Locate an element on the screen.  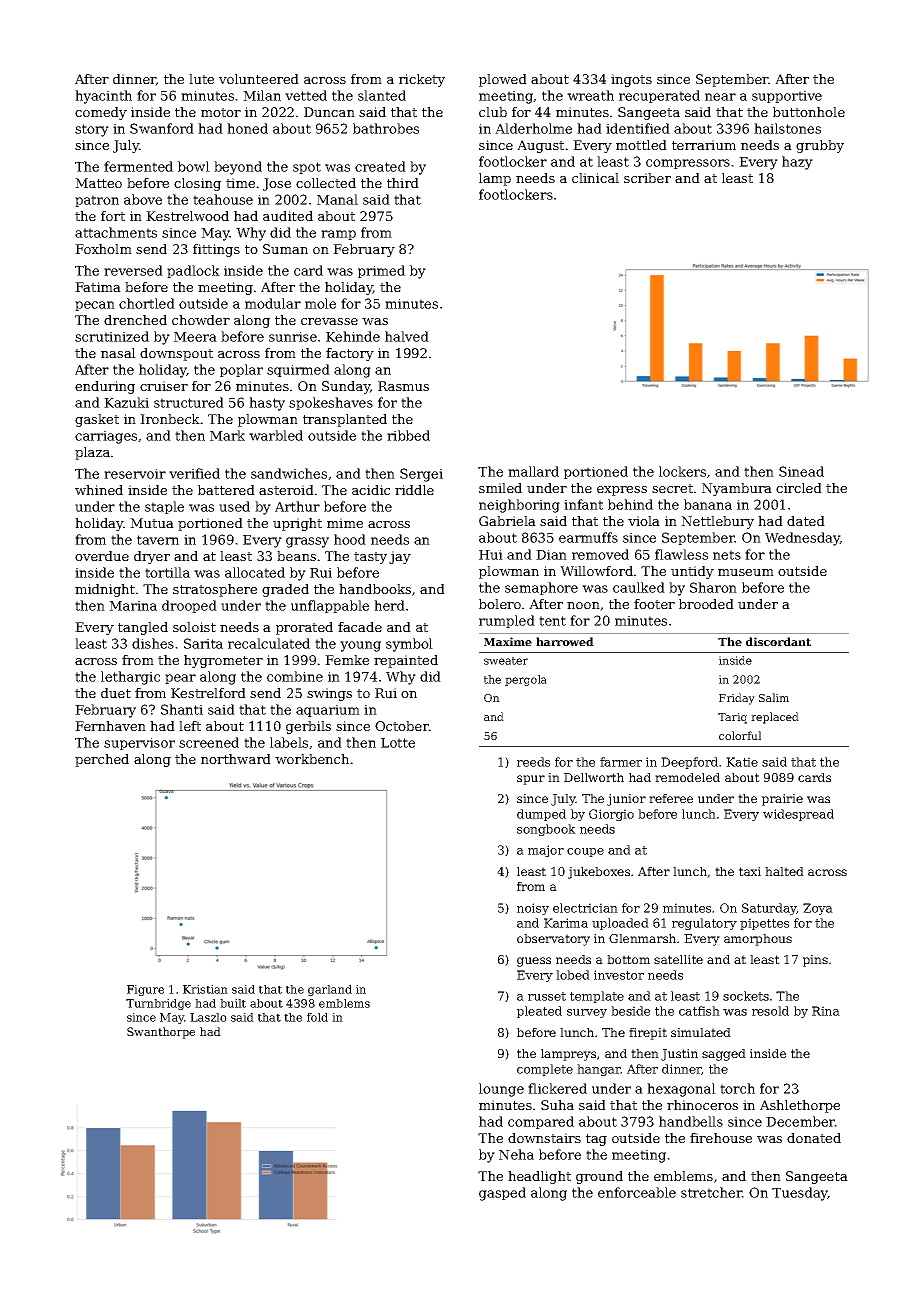
supportive is located at coordinates (787, 97).
